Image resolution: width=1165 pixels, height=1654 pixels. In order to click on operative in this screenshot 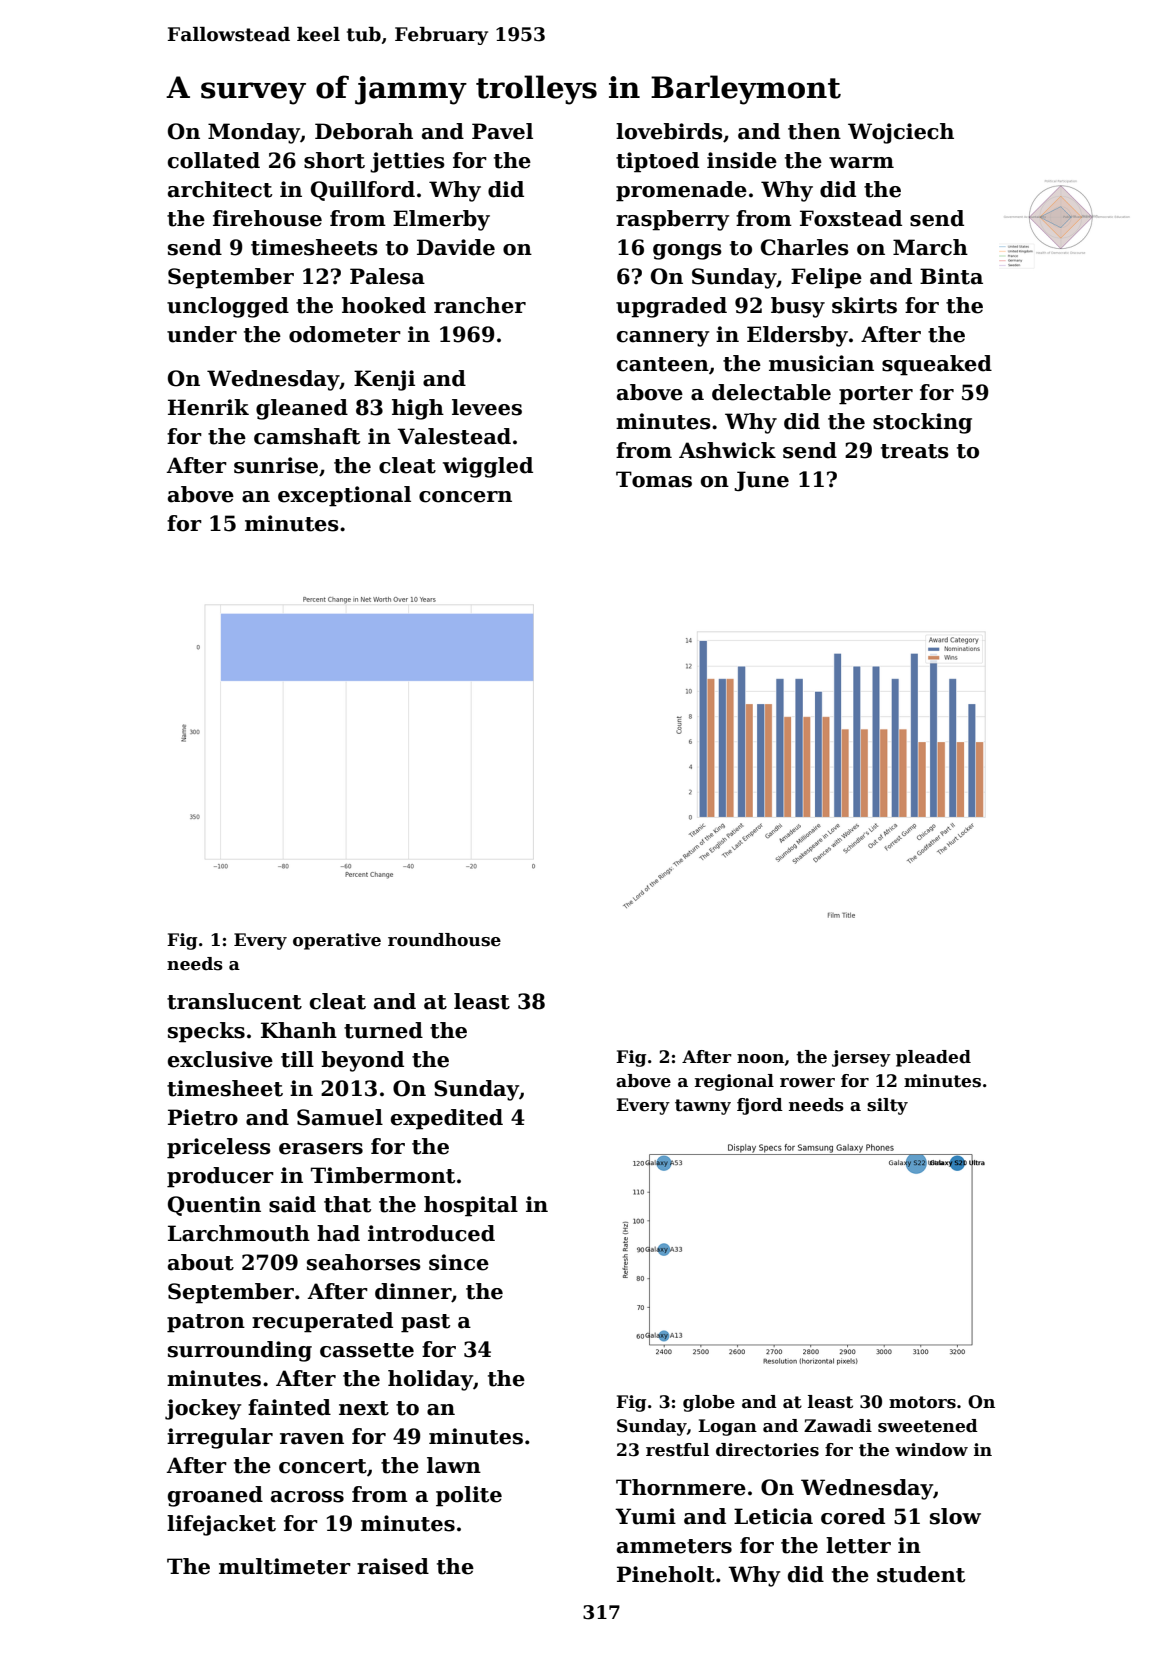, I will do `click(337, 941)`.
